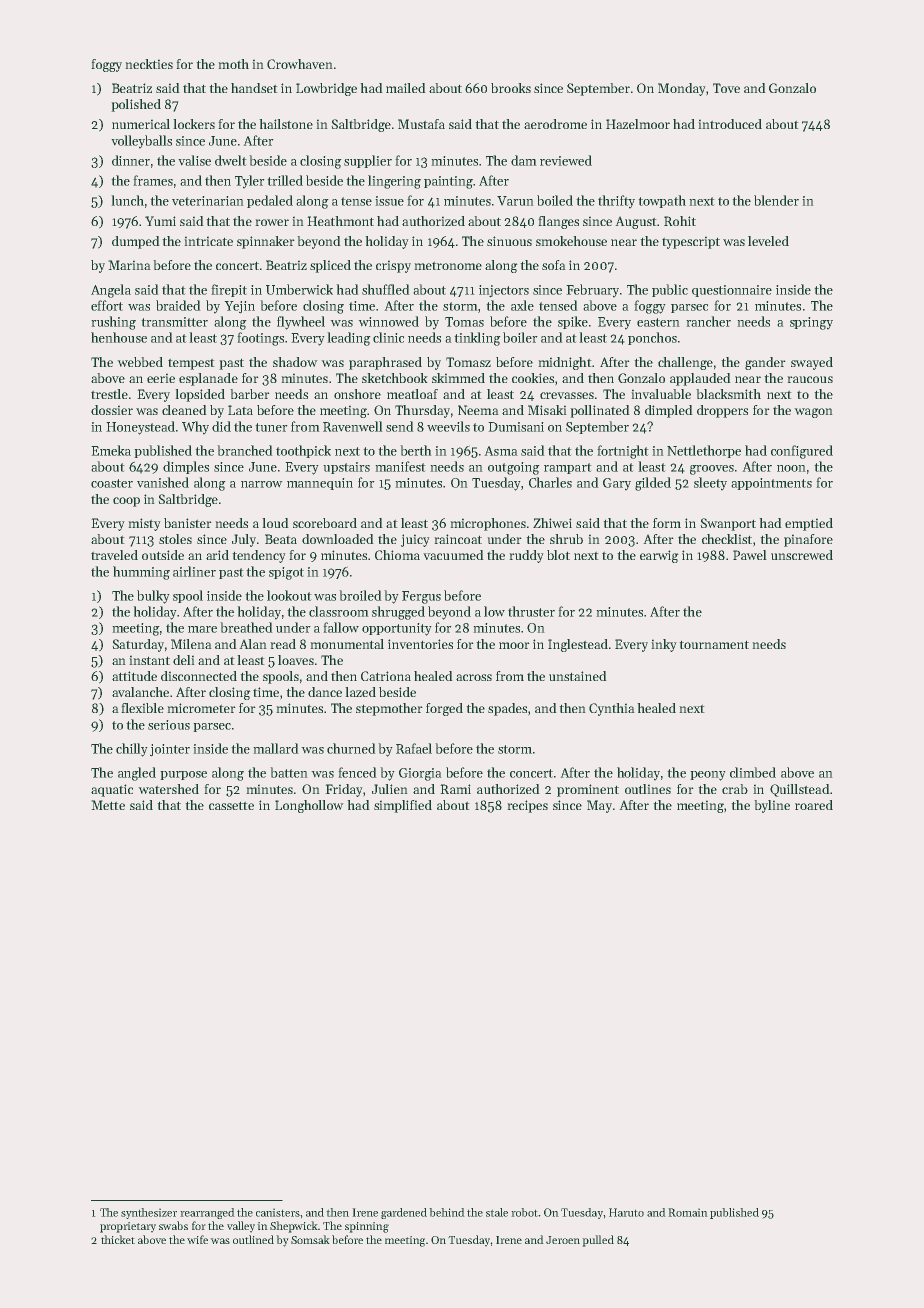 The width and height of the screenshot is (924, 1308). I want to click on watershed, so click(168, 789).
